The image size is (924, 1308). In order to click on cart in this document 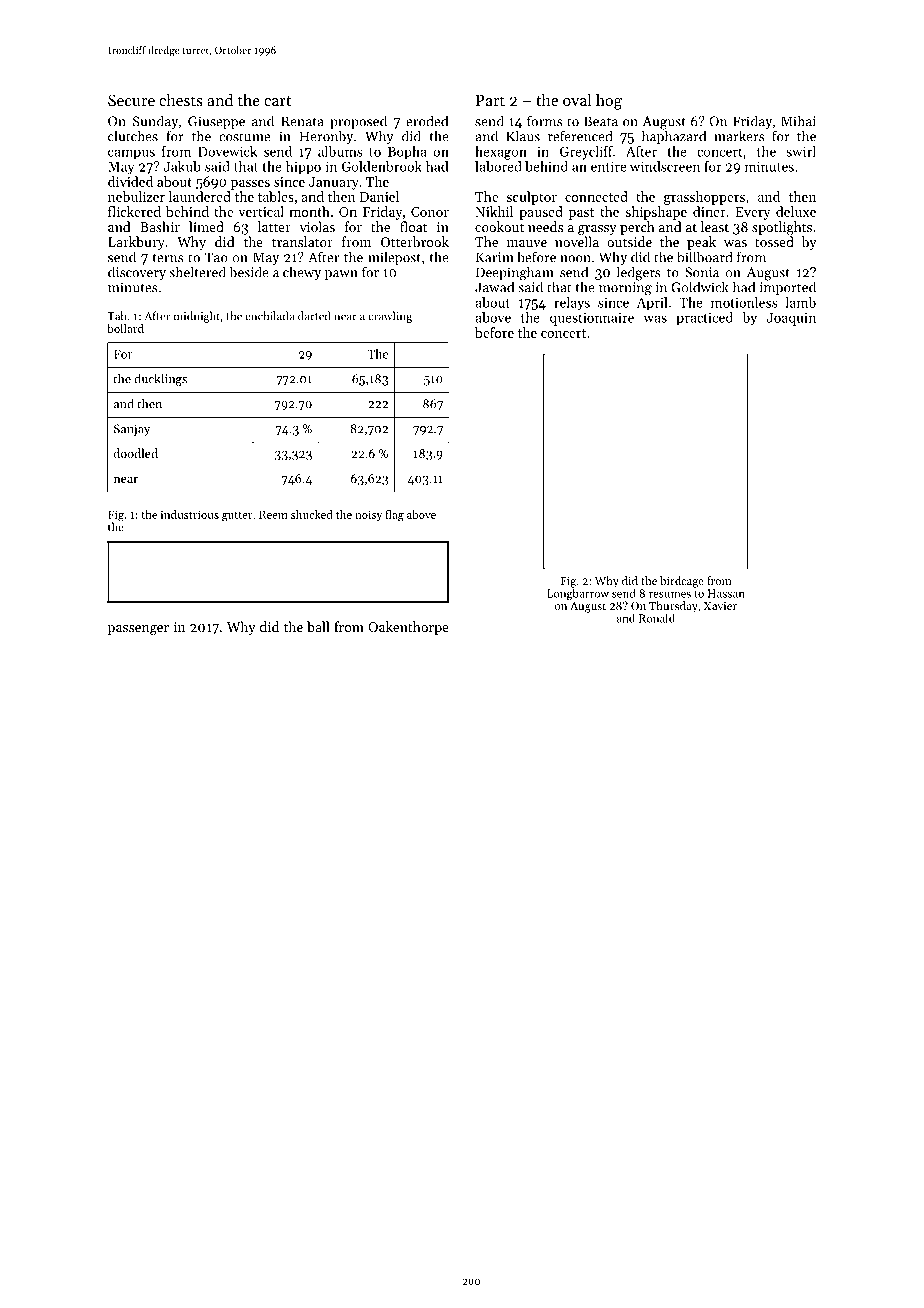, I will do `click(277, 101)`.
